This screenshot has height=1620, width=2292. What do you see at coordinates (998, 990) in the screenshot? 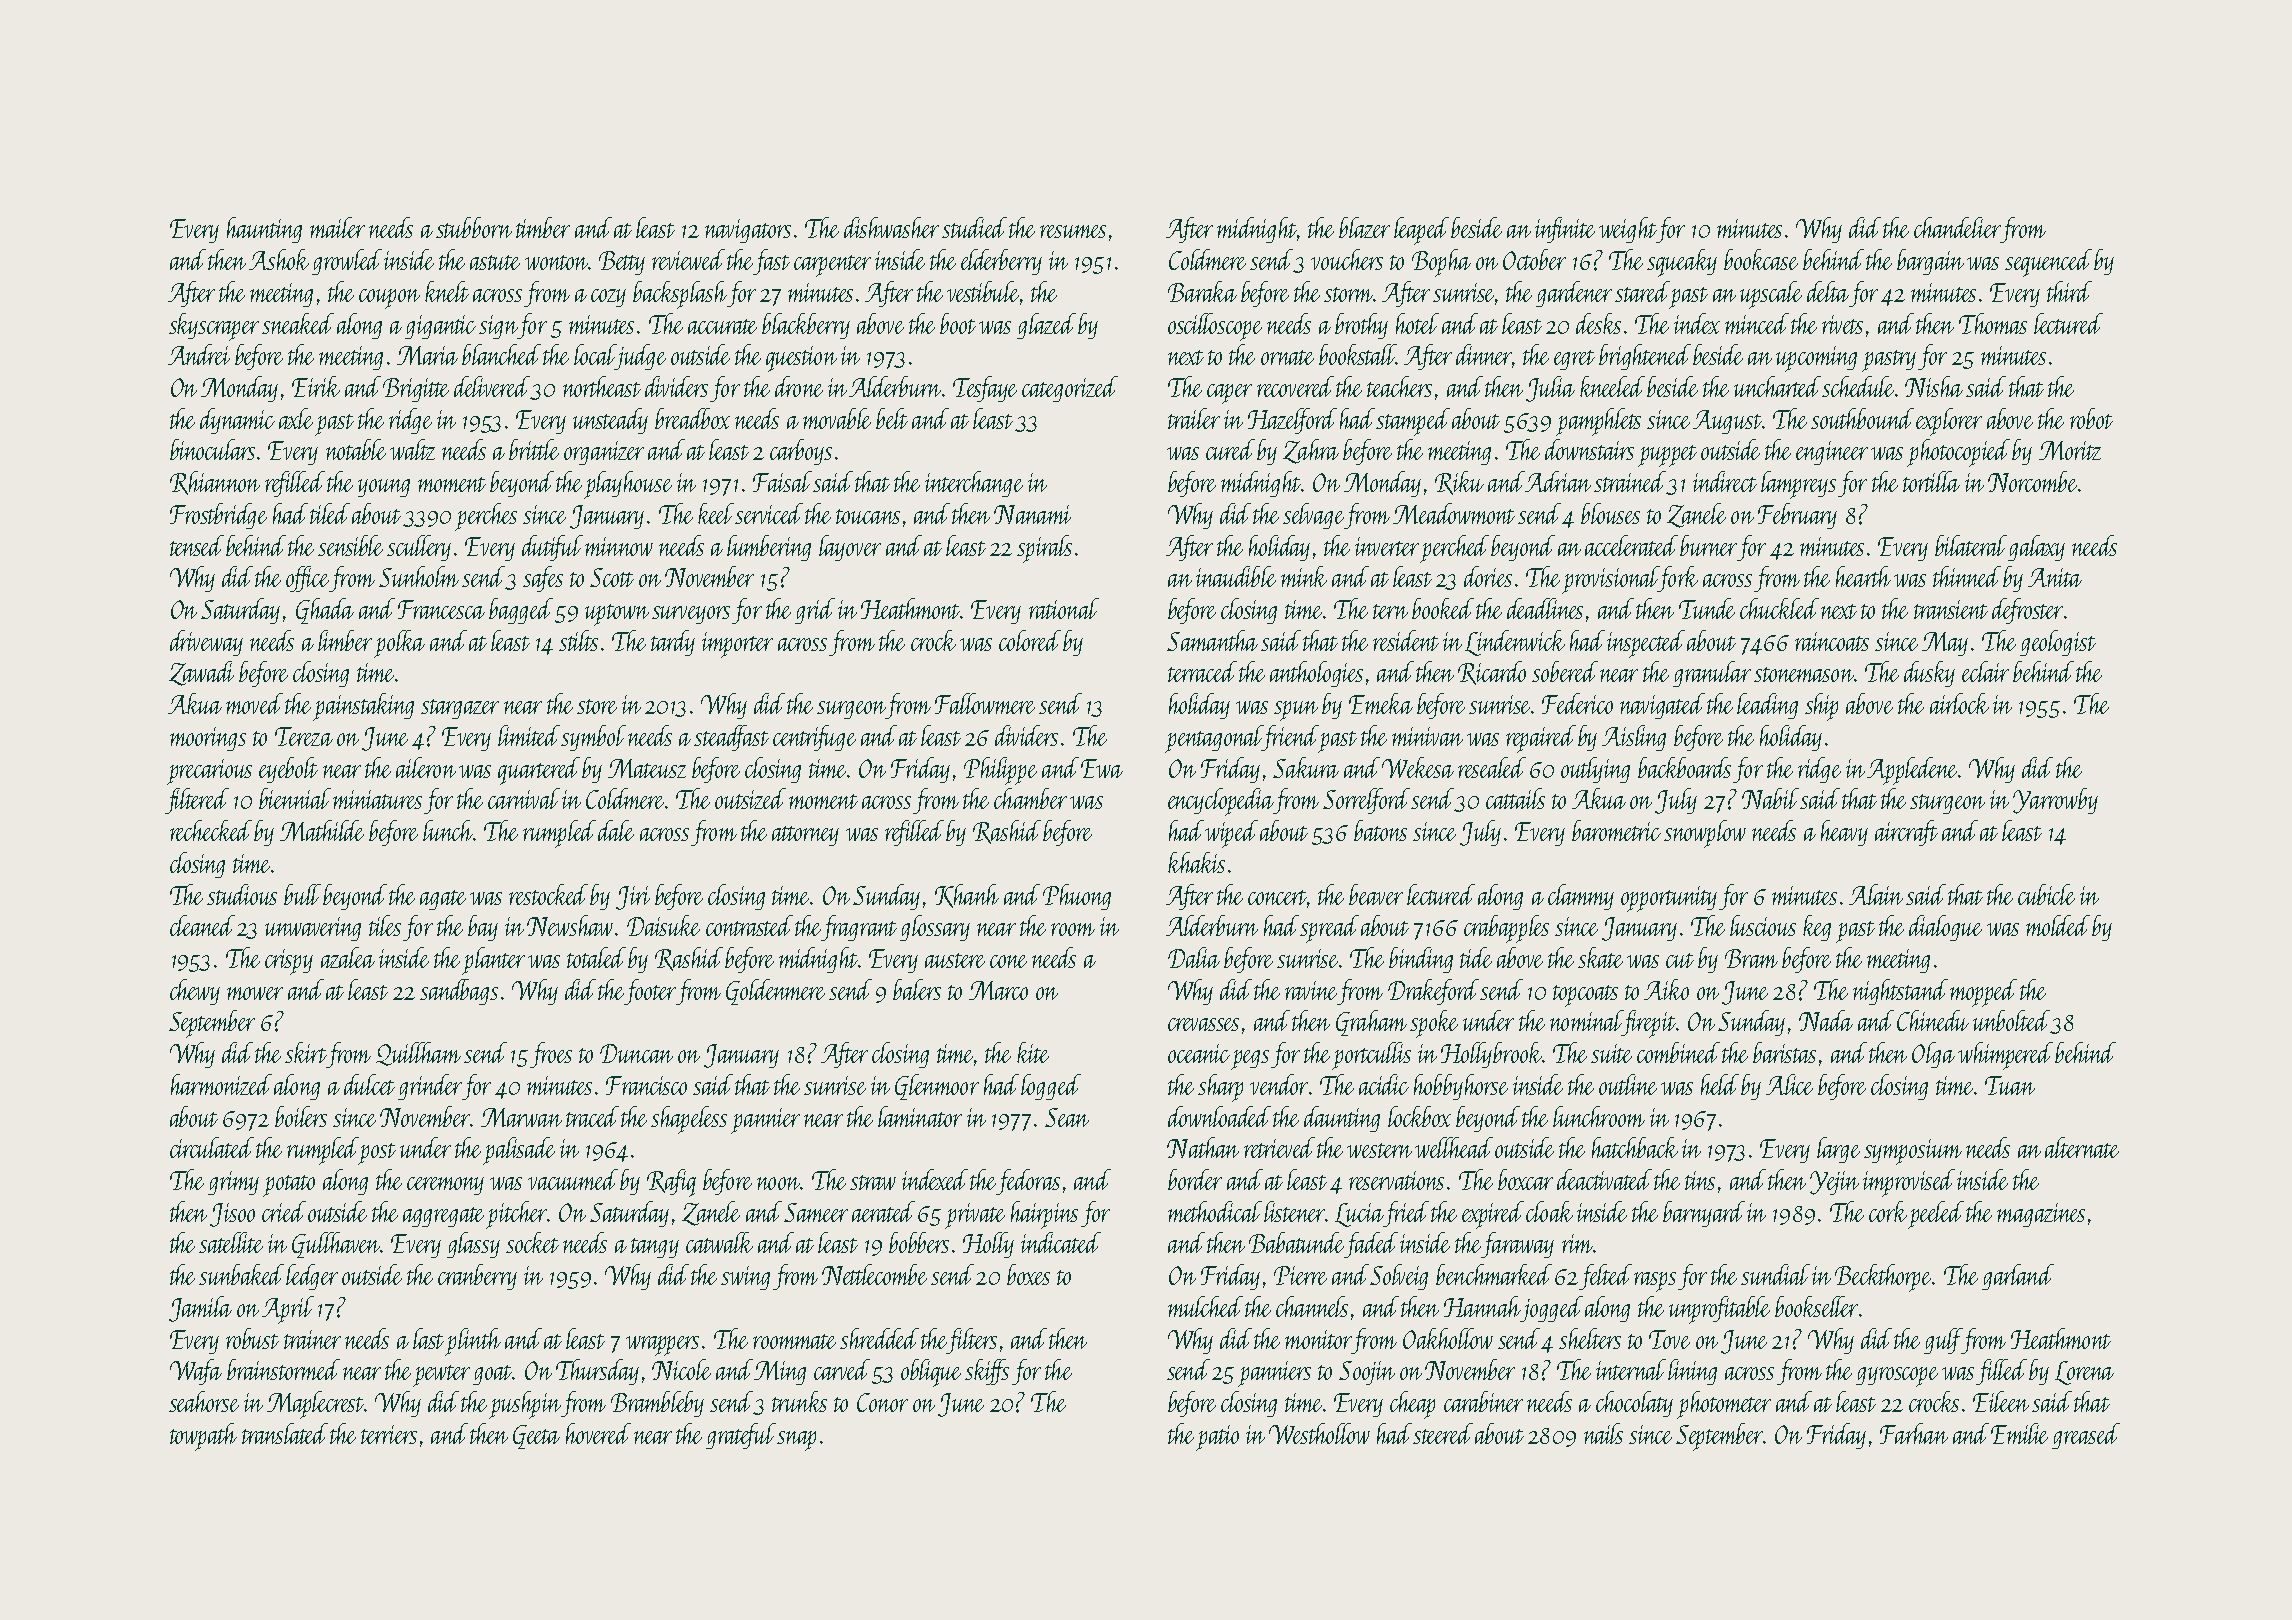
I see `Marco` at bounding box center [998, 990].
